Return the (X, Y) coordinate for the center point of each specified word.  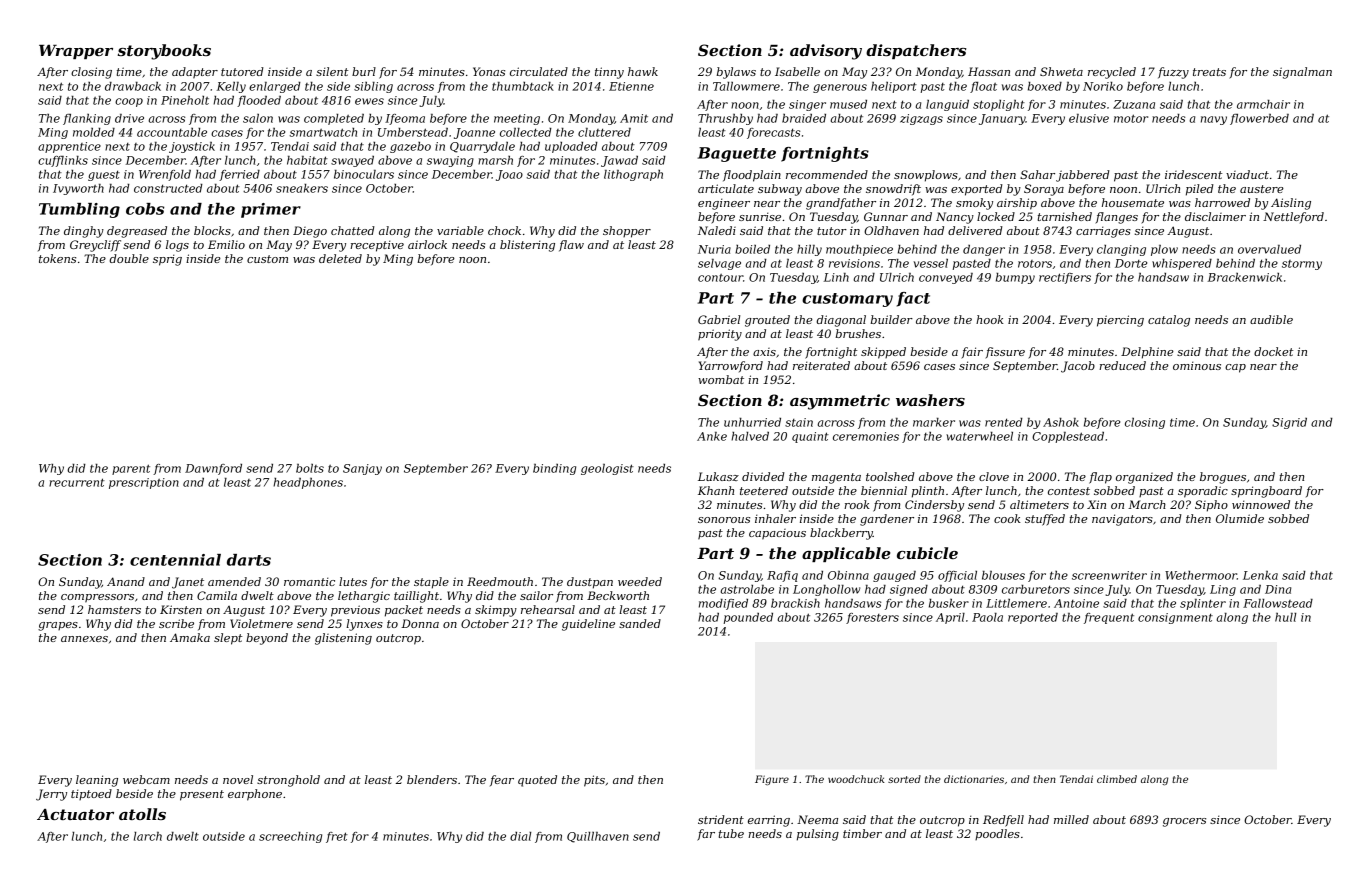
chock (504, 230)
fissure (1005, 353)
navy (1214, 120)
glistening (343, 639)
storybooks (164, 52)
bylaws (736, 73)
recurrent (77, 482)
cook (1007, 518)
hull (1285, 617)
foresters (872, 618)
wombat (721, 379)
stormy (1302, 265)
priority (720, 335)
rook (857, 504)
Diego (310, 232)
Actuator (75, 814)
